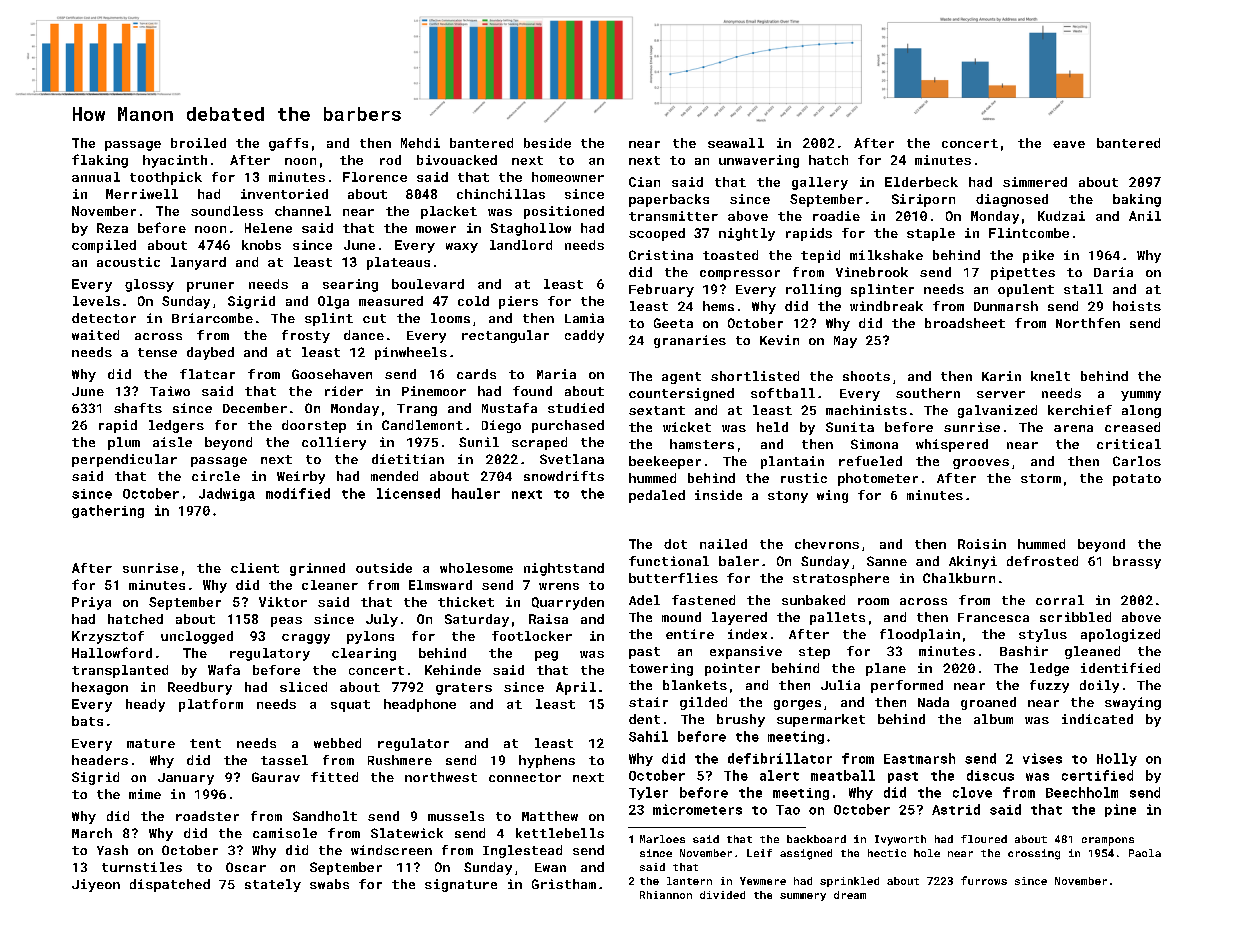  What do you see at coordinates (145, 794) in the screenshot?
I see `mime` at bounding box center [145, 794].
